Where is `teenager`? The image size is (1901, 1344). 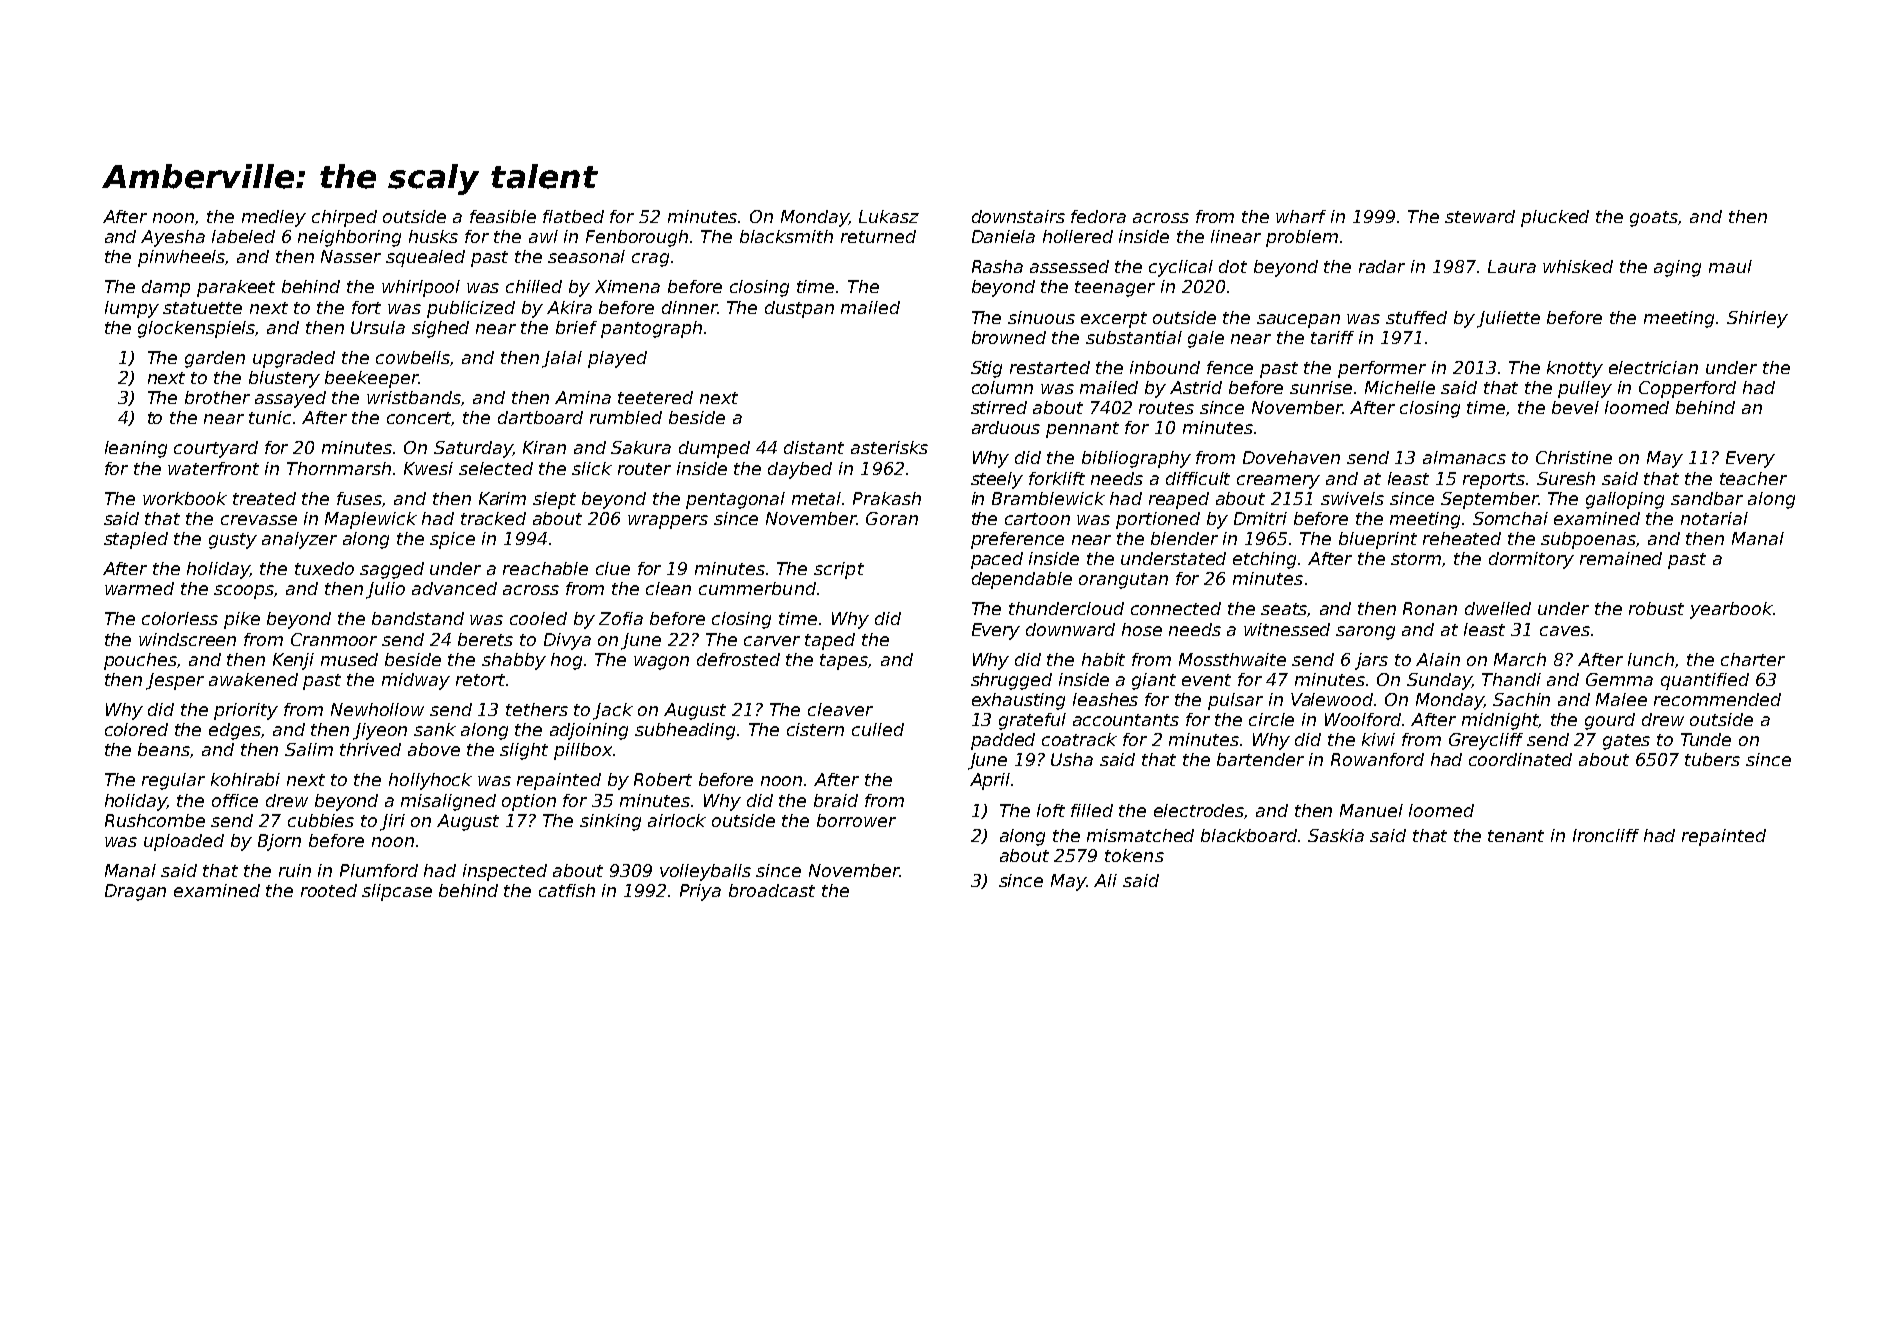
teenager is located at coordinates (1115, 289).
